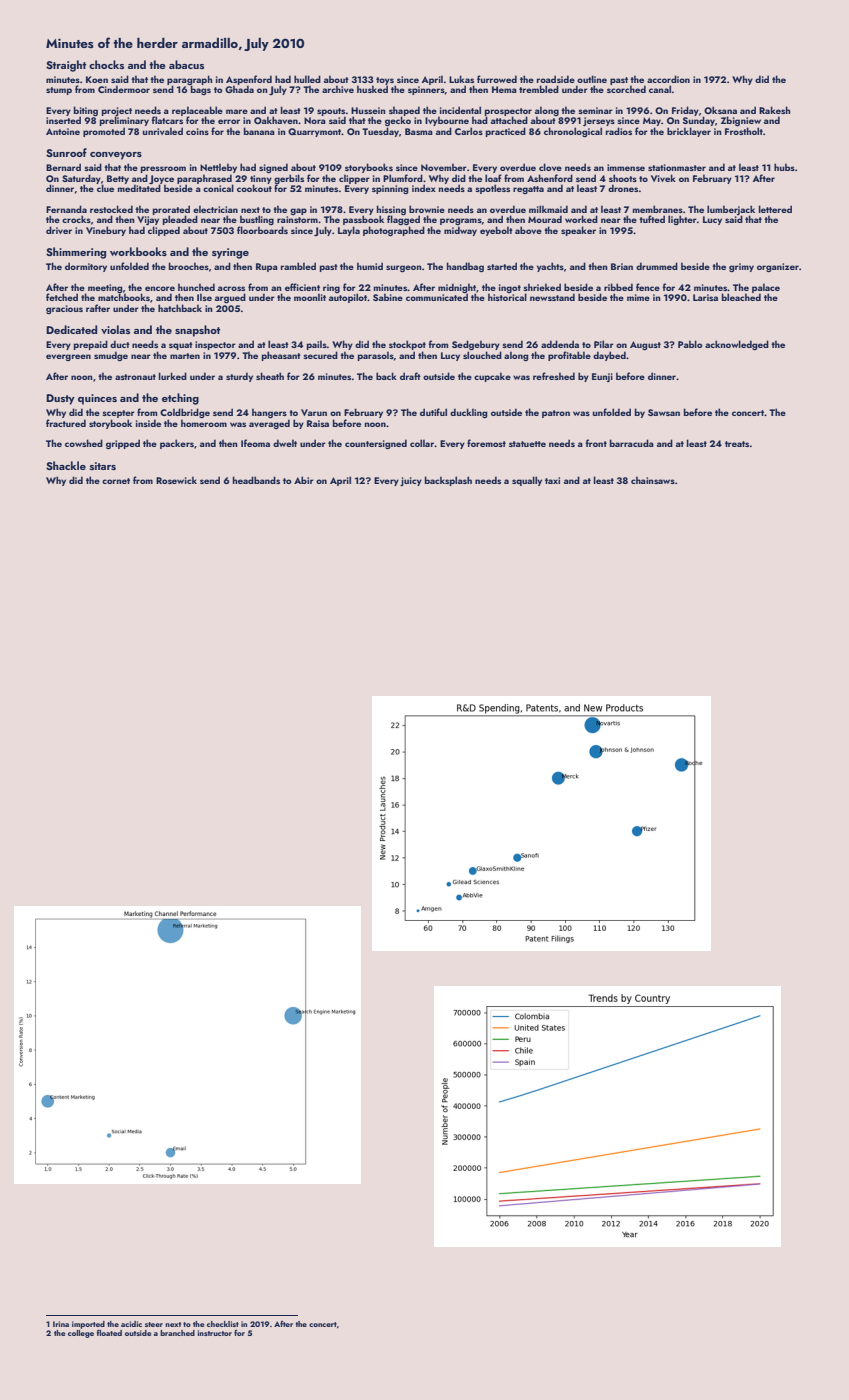 The width and height of the screenshot is (849, 1400). I want to click on bags, so click(201, 90).
